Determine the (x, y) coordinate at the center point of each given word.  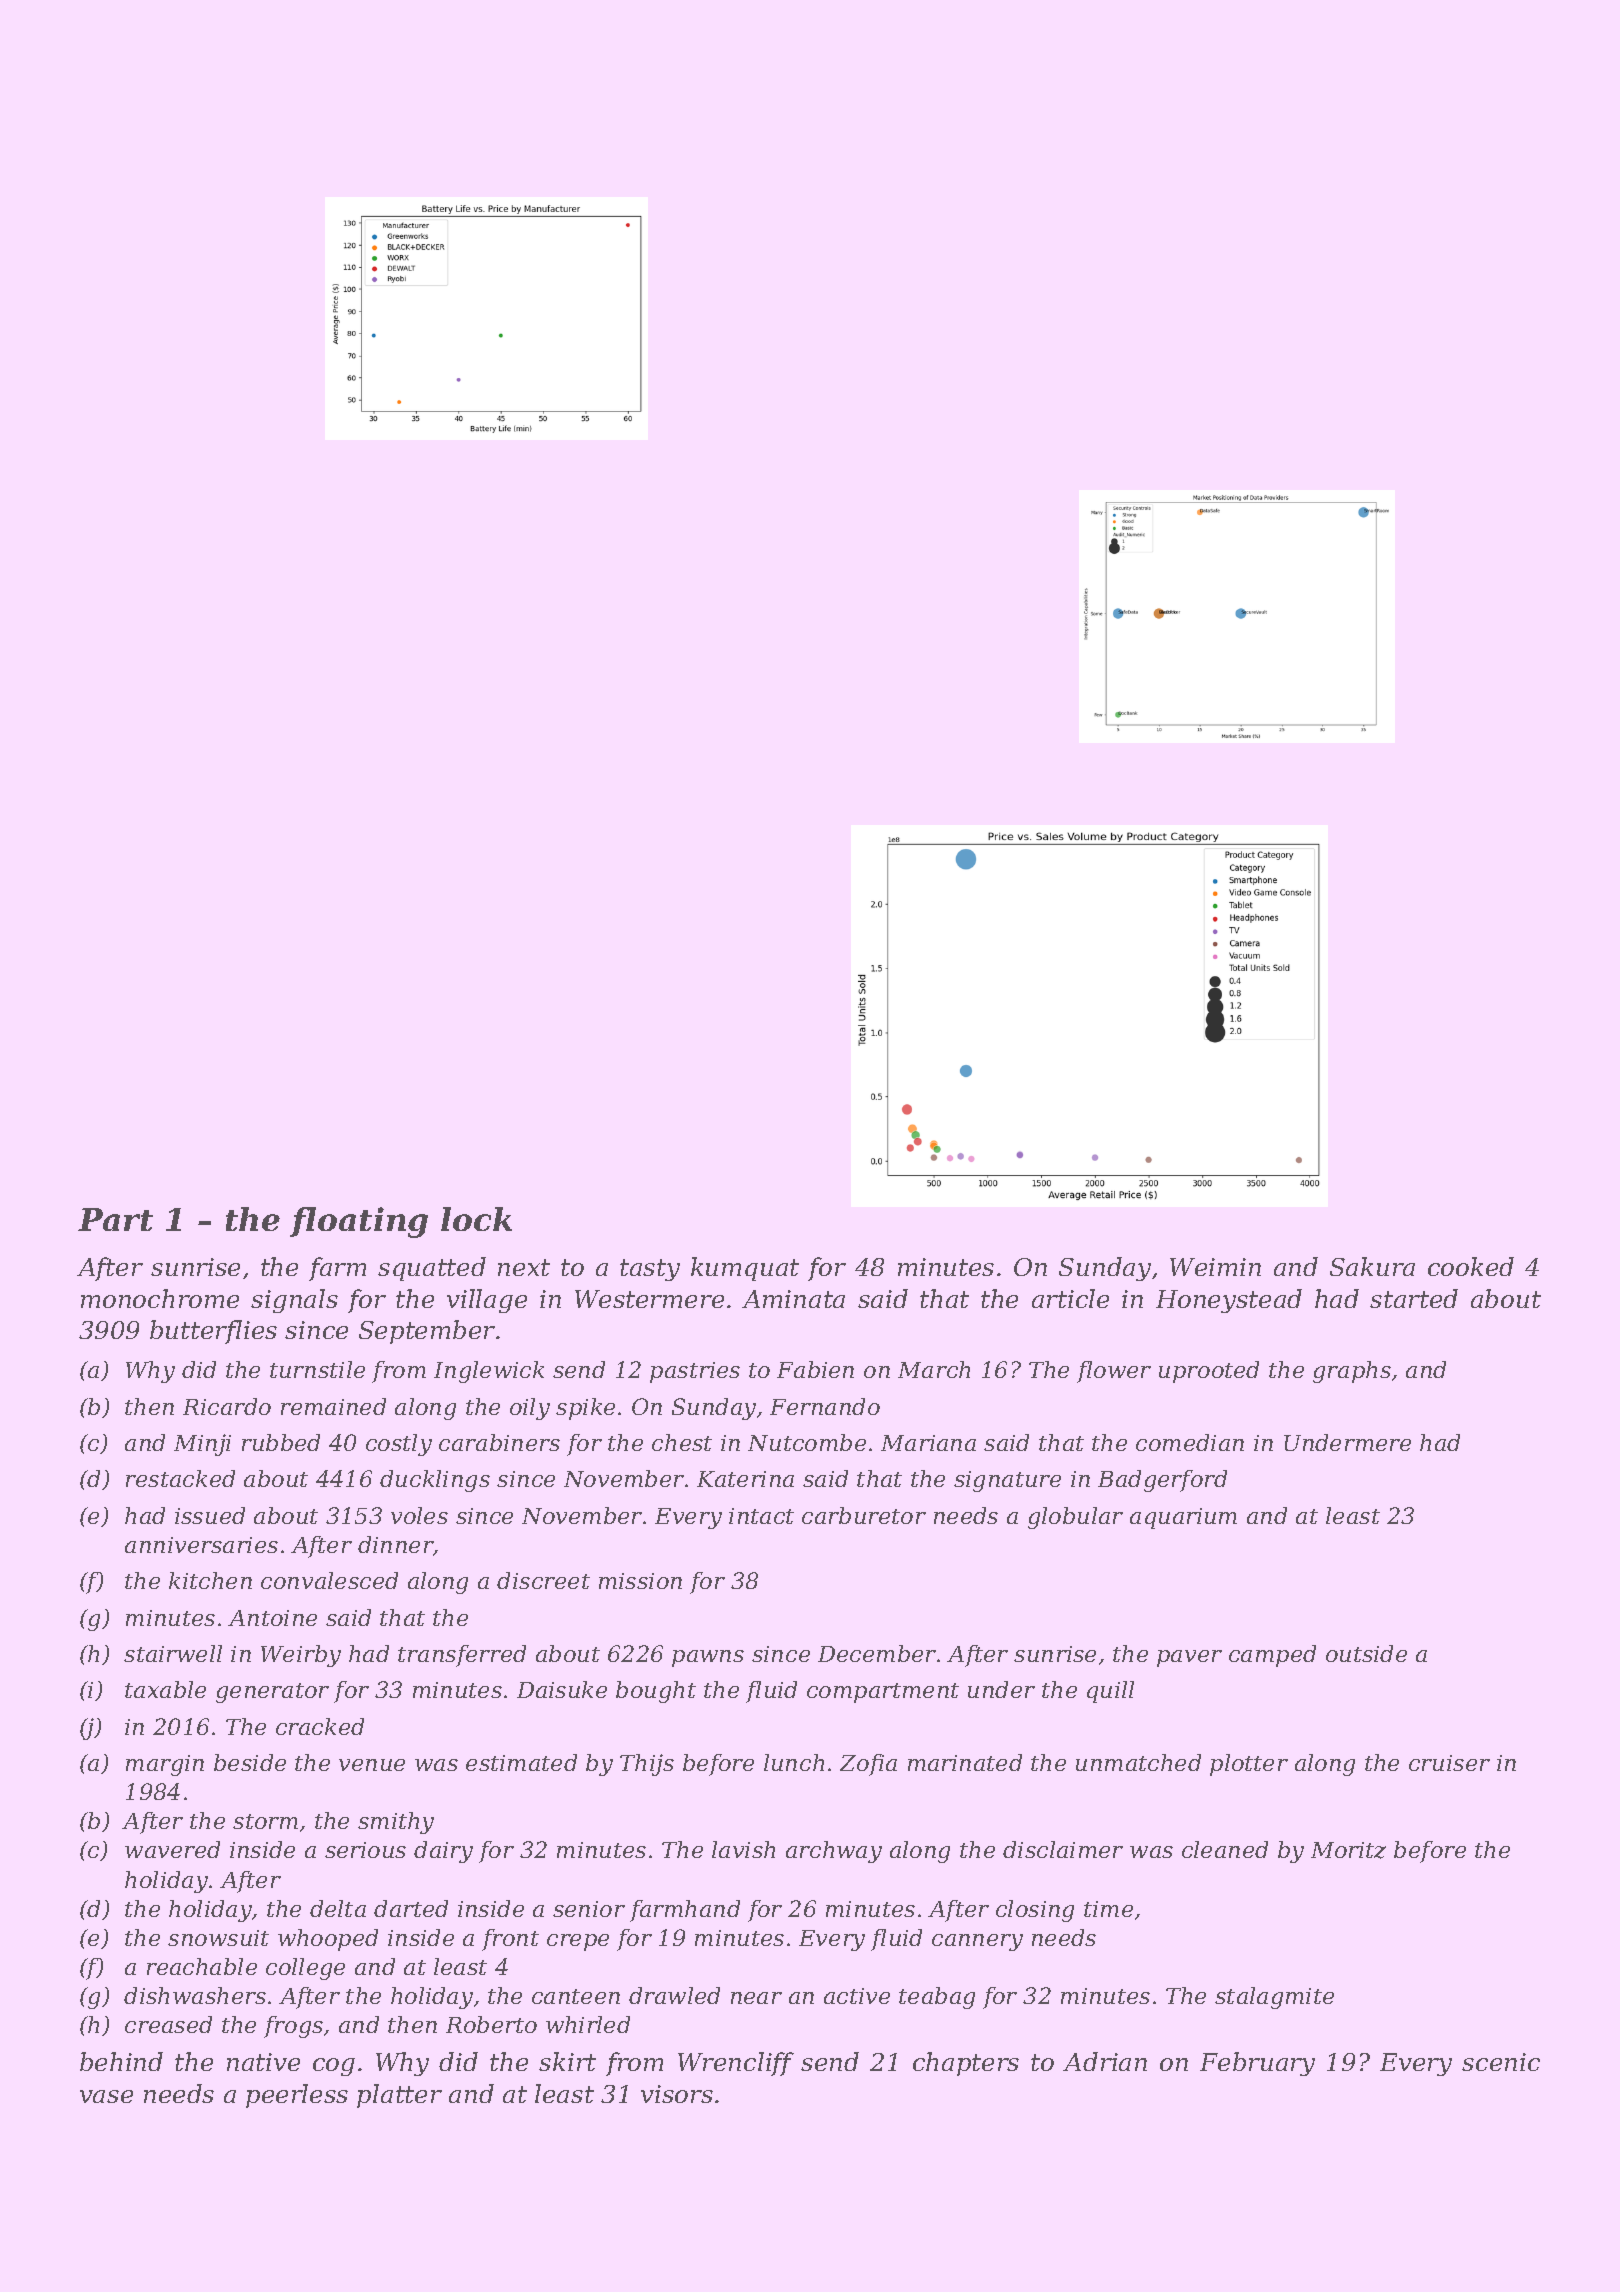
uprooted (1209, 1372)
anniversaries (201, 1545)
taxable (165, 1689)
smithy (396, 1823)
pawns (708, 1658)
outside (1366, 1653)
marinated (965, 1762)
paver (1189, 1658)
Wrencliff (736, 2064)
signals (294, 1301)
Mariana (928, 1443)
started (1414, 1298)
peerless (297, 2096)
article (1070, 1298)
